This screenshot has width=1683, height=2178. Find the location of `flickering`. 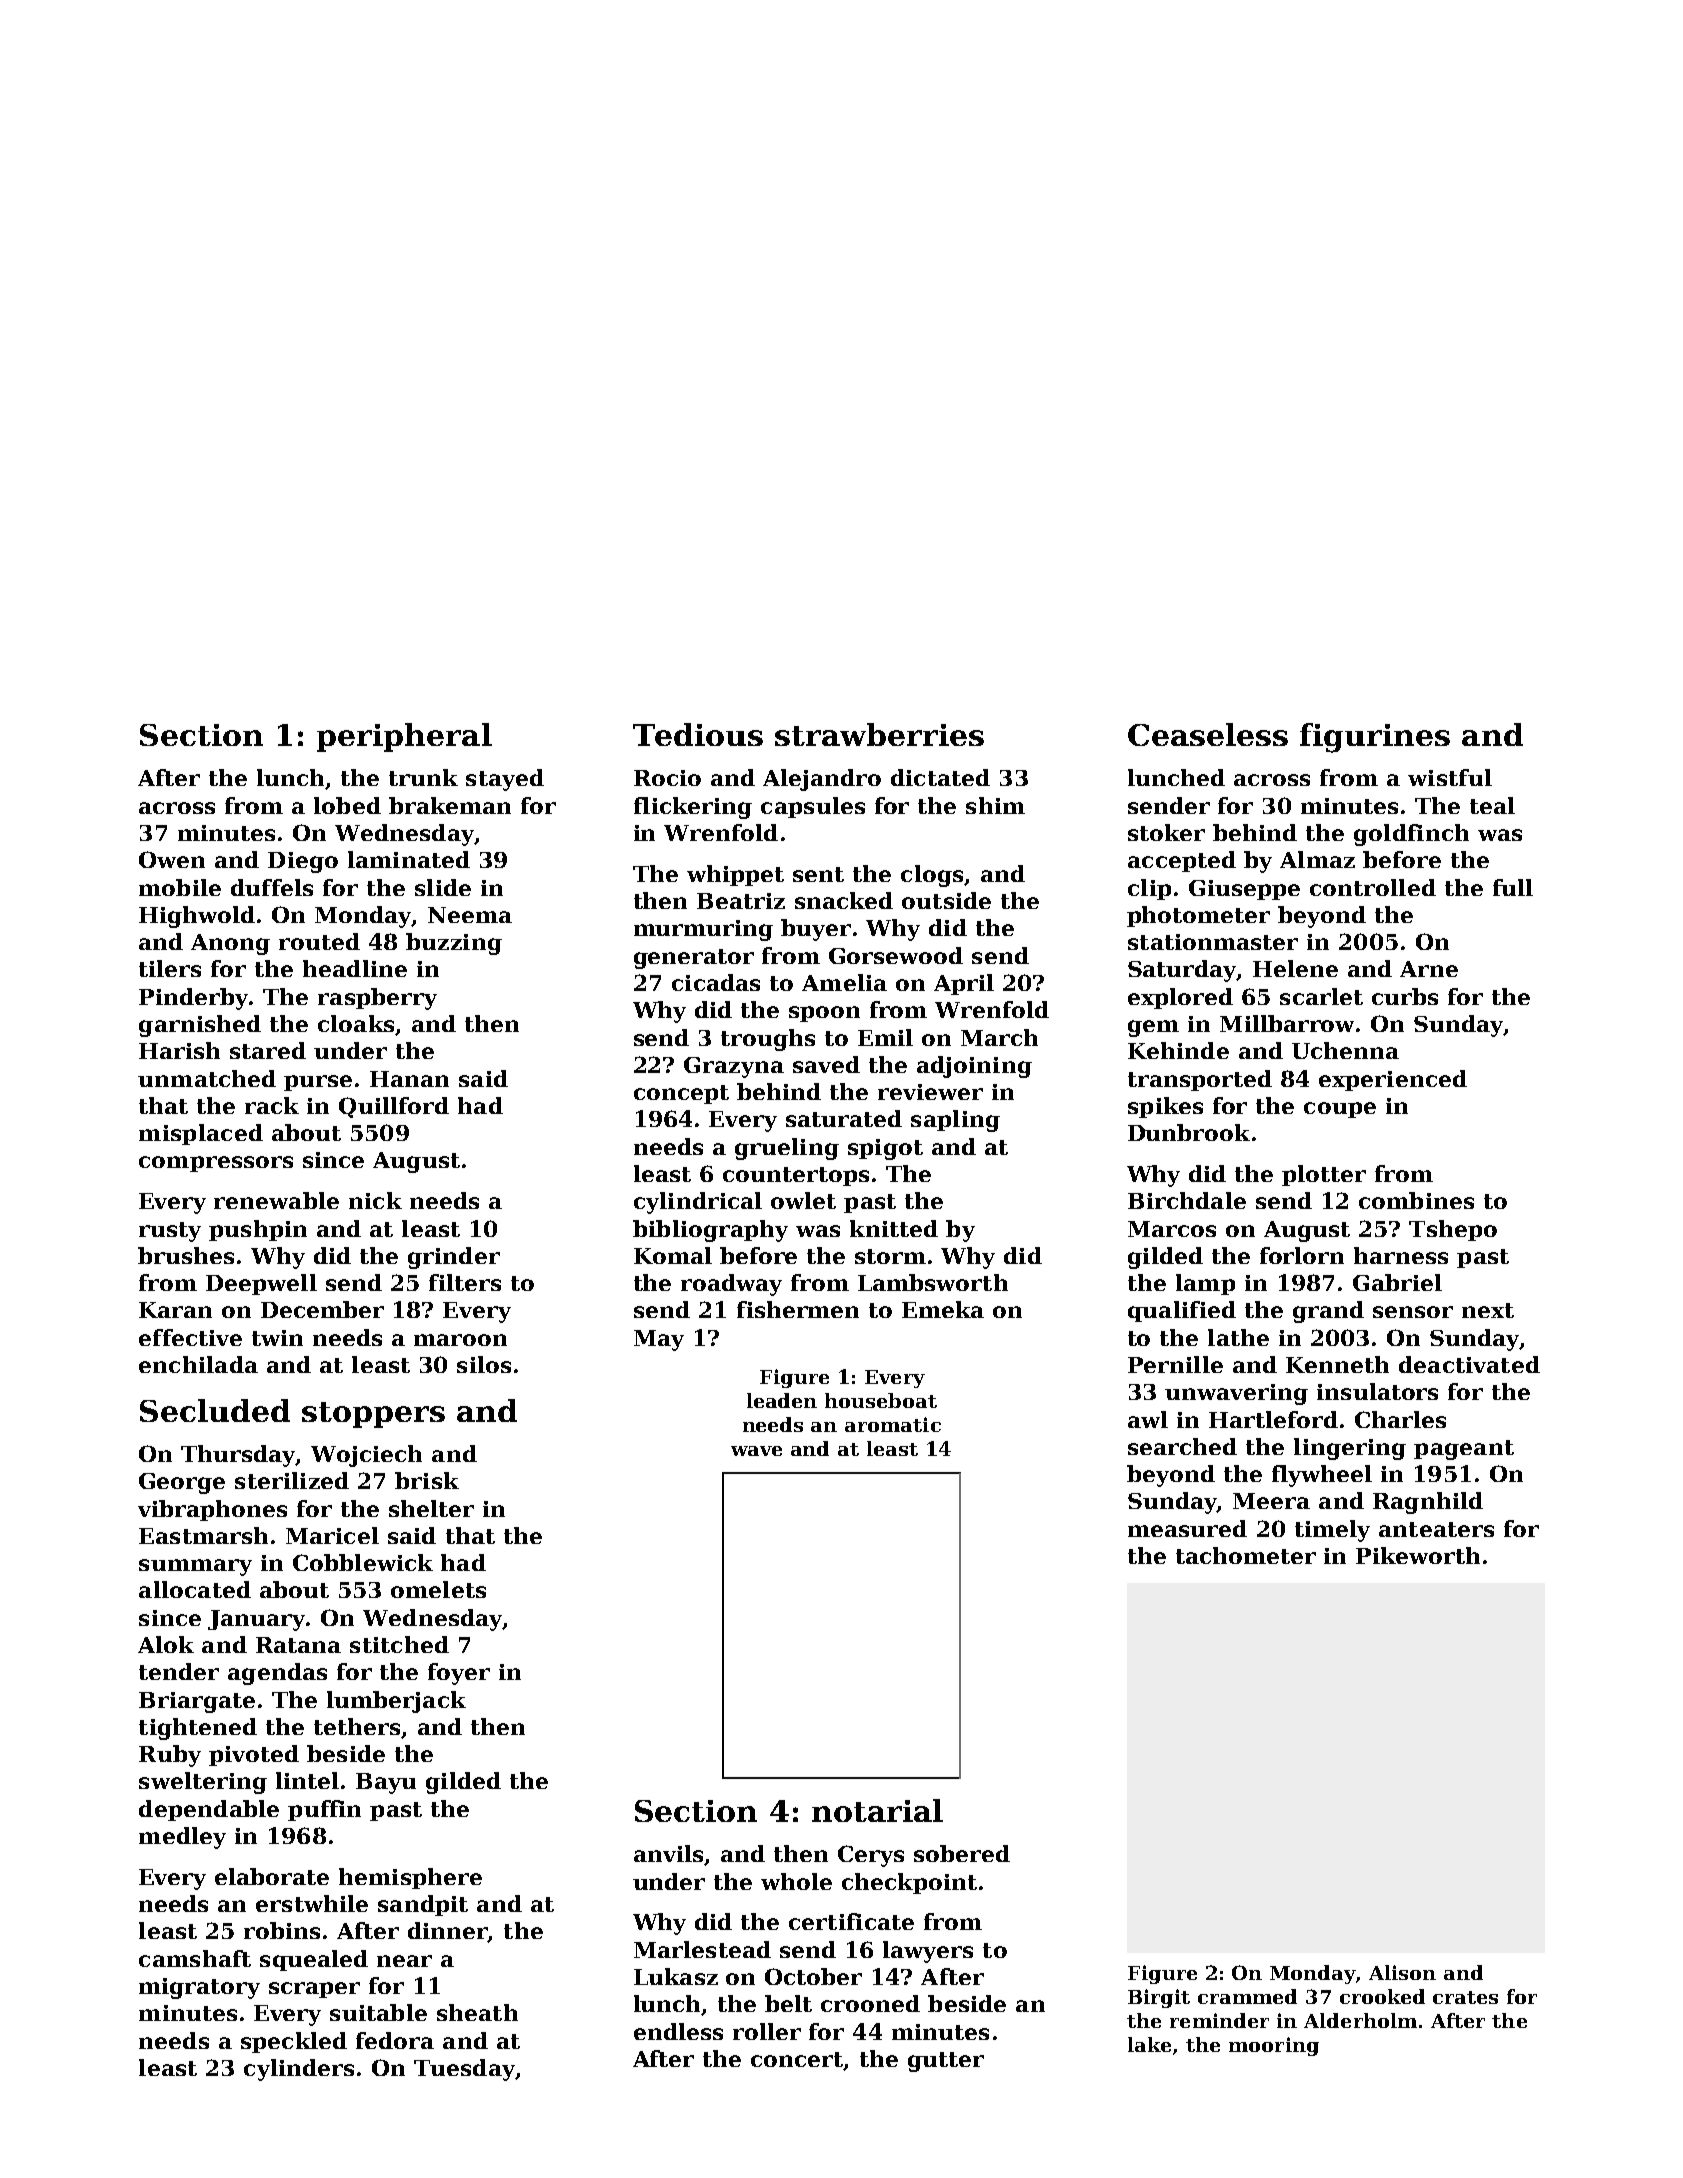

flickering is located at coordinates (693, 808).
